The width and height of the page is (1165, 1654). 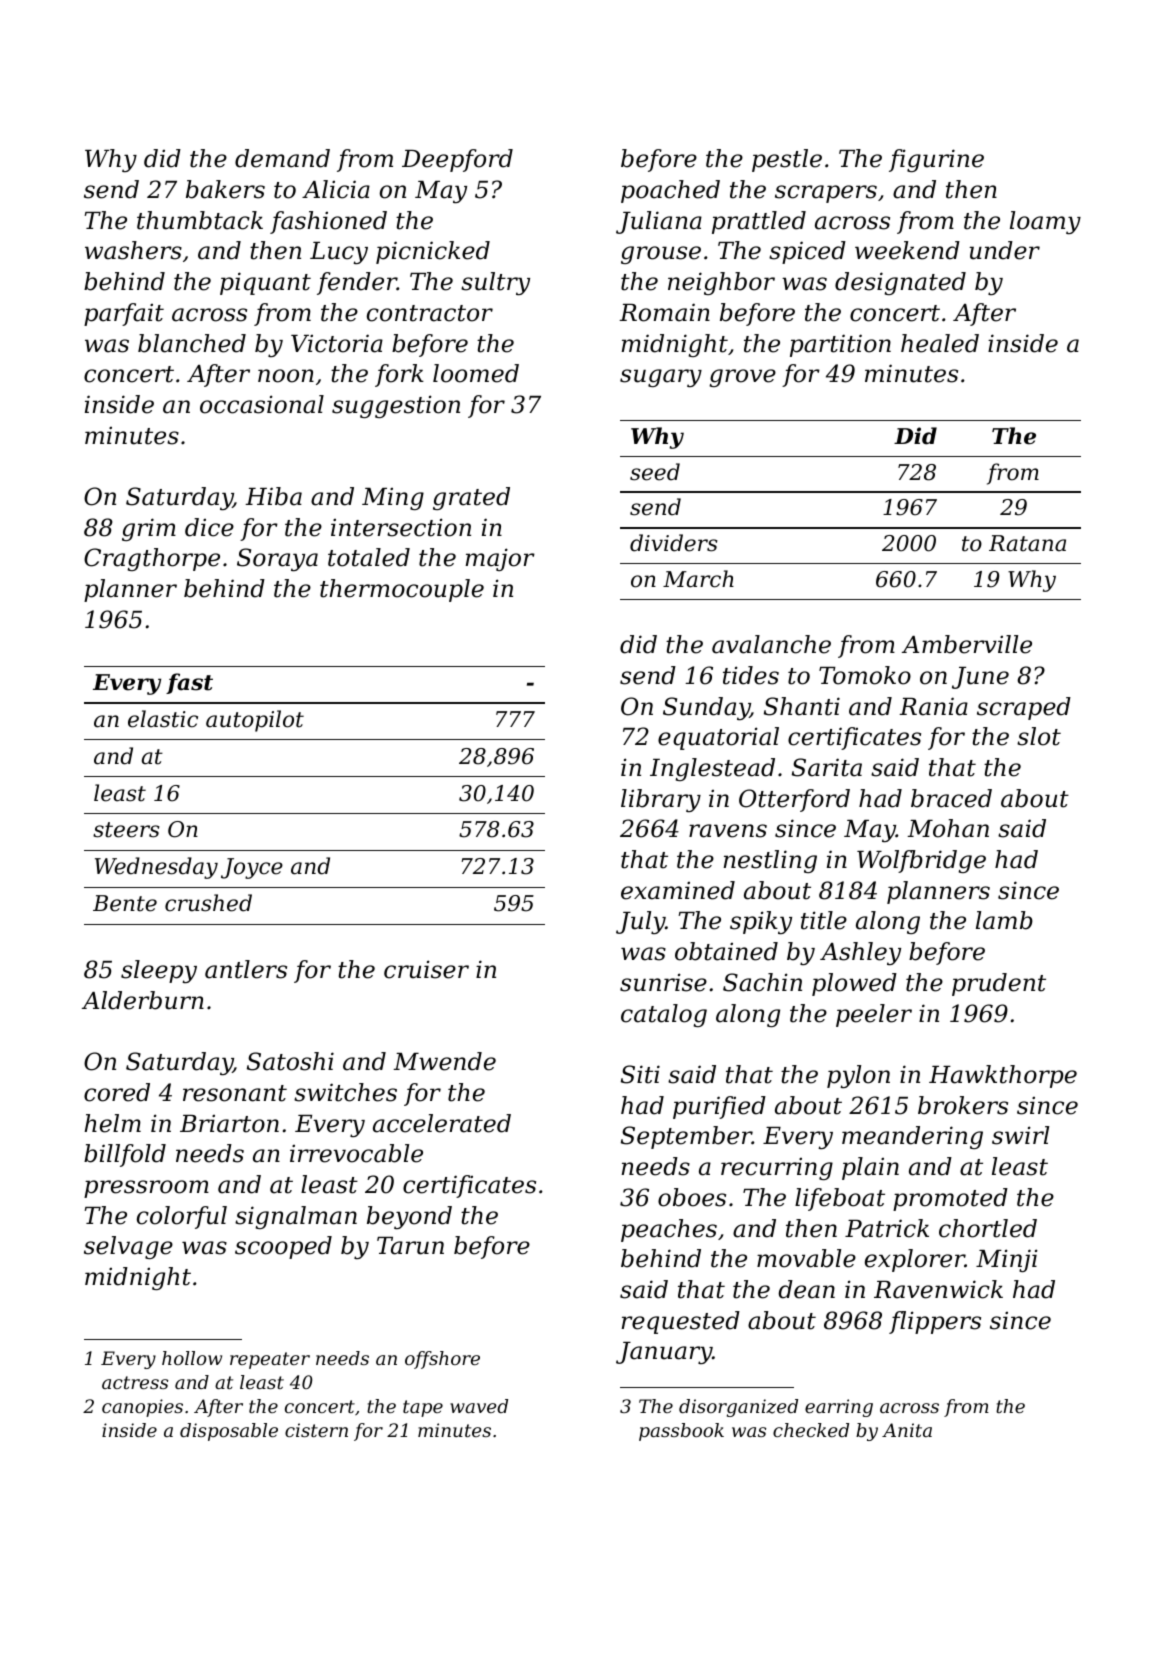 What do you see at coordinates (399, 375) in the page?
I see `fork` at bounding box center [399, 375].
